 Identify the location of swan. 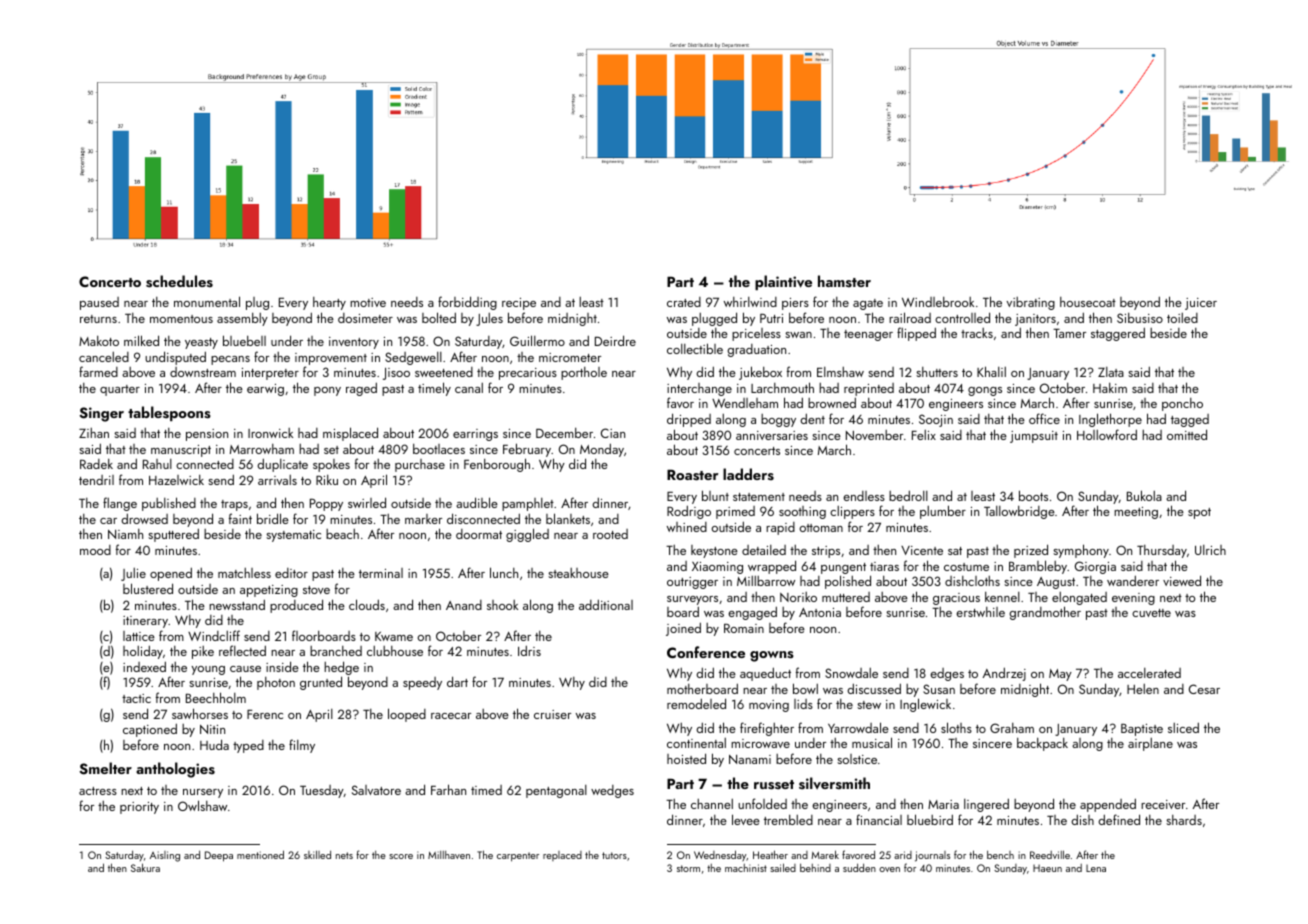
(798, 335).
